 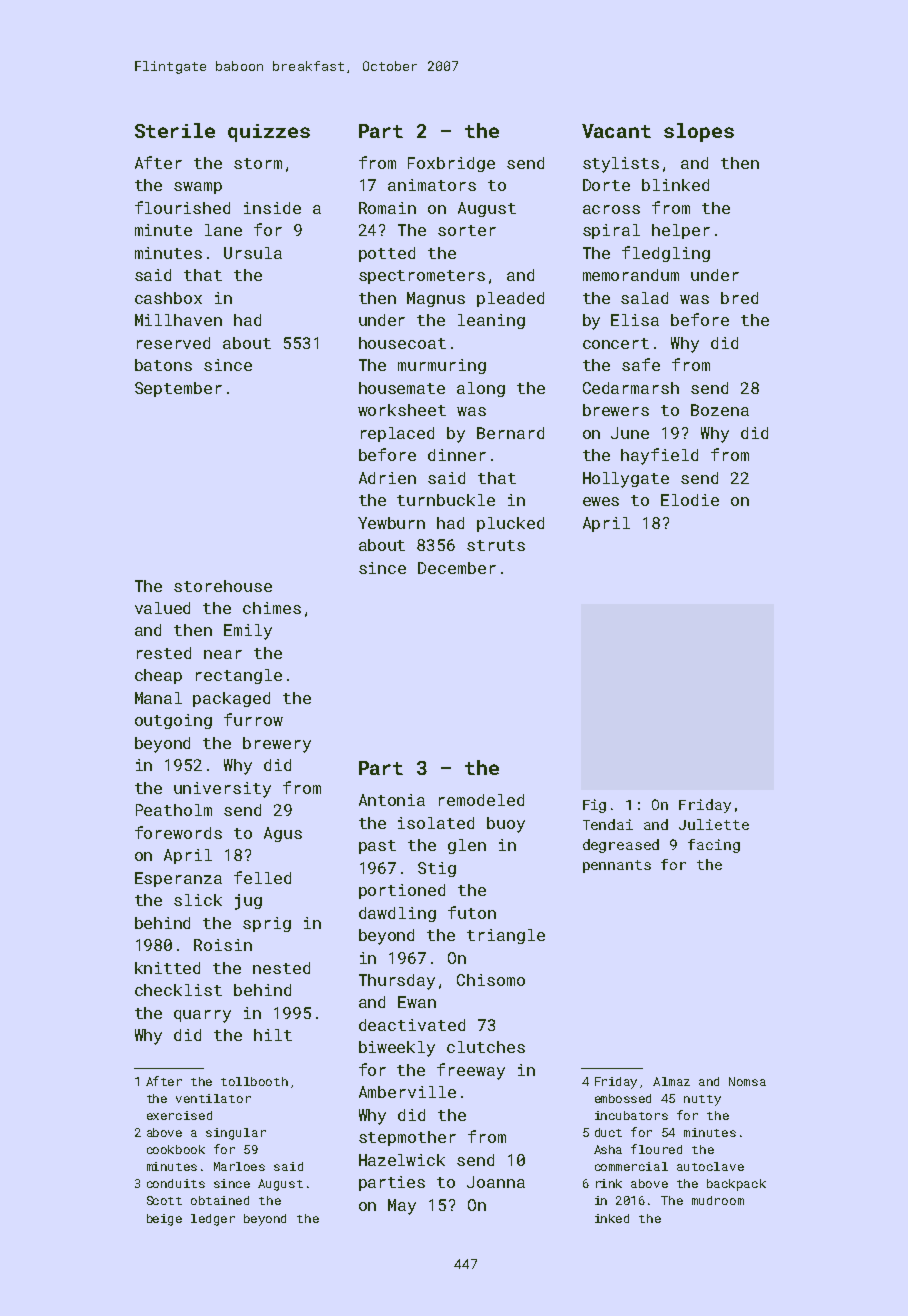 What do you see at coordinates (681, 231) in the screenshot?
I see `helper` at bounding box center [681, 231].
